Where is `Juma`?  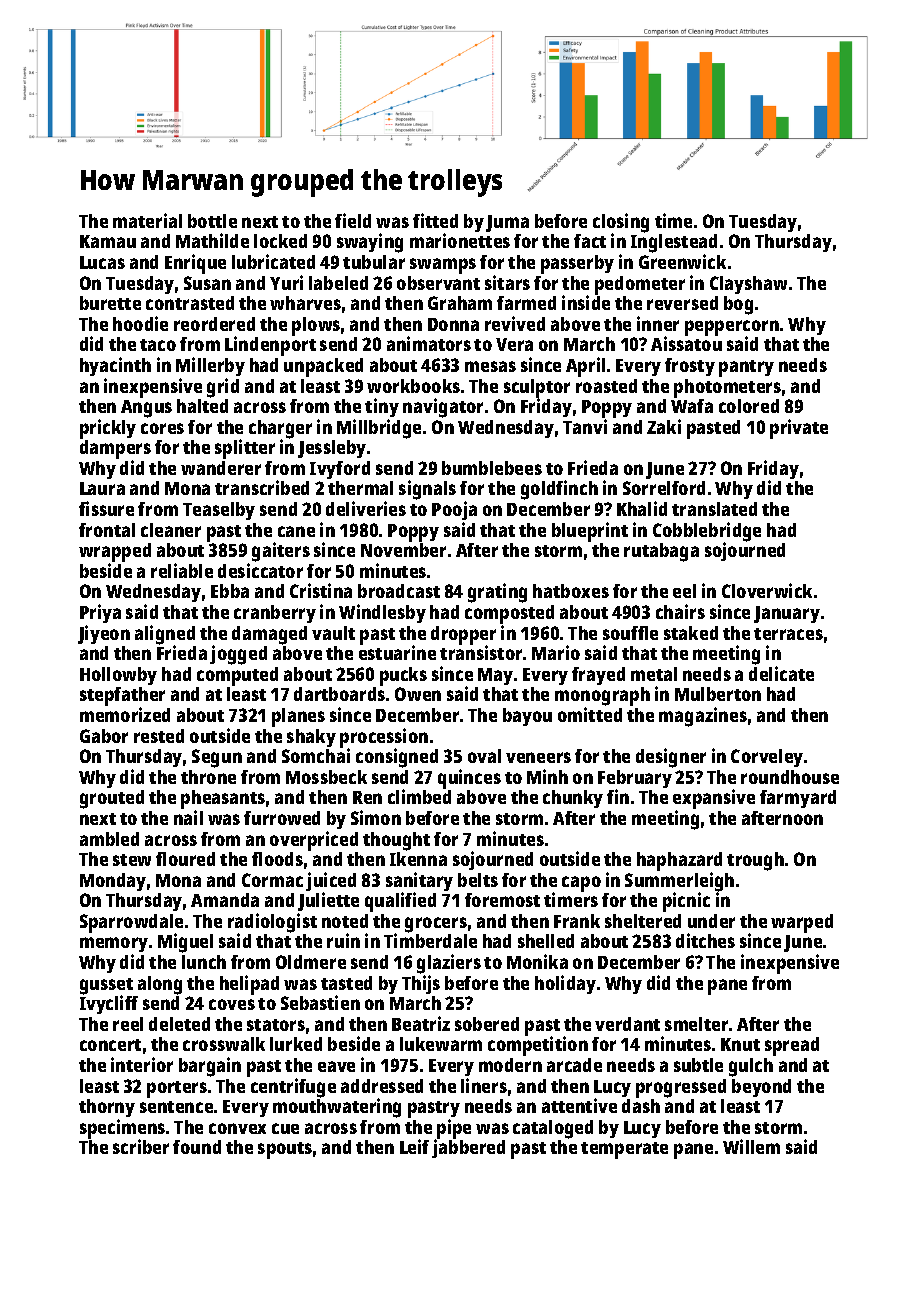 Juma is located at coordinates (507, 223).
